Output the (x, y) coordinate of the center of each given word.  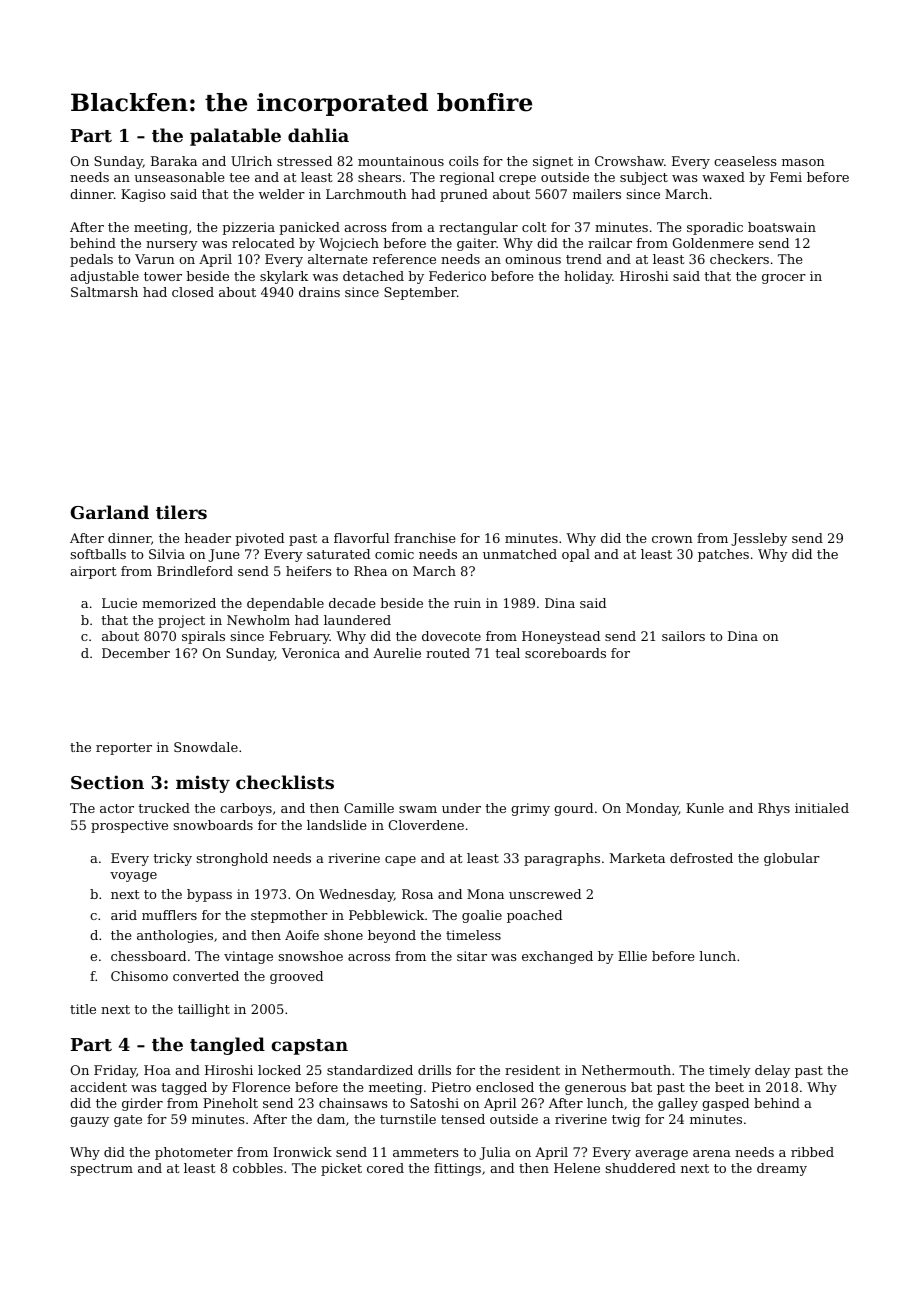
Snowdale (206, 747)
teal (507, 653)
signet (553, 162)
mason (803, 162)
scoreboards (565, 653)
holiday (588, 277)
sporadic (715, 228)
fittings (457, 1169)
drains (319, 292)
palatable (235, 137)
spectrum (102, 1170)
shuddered (641, 1168)
